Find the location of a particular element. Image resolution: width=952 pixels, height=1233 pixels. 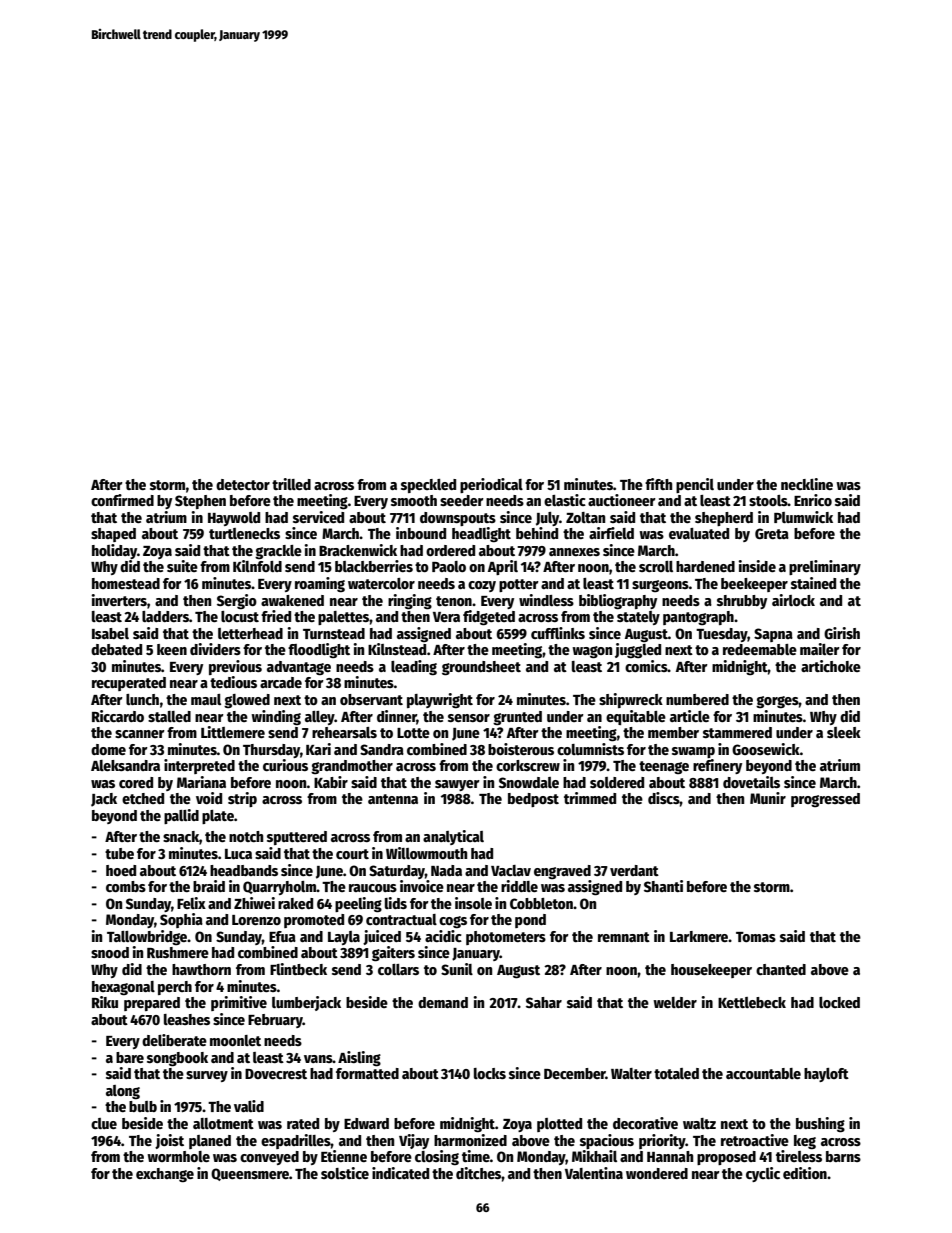

survey is located at coordinates (207, 1076).
